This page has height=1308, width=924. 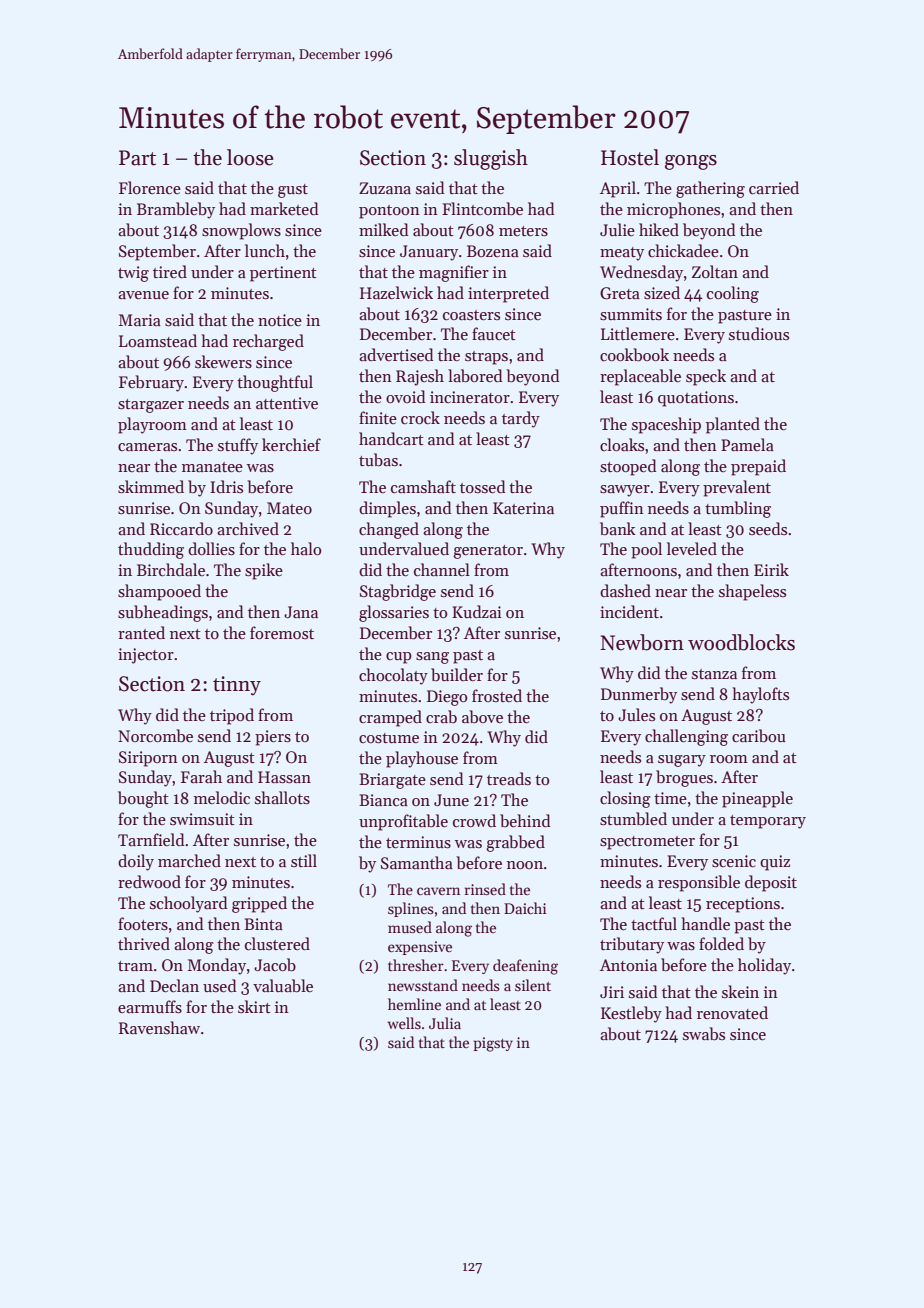 What do you see at coordinates (146, 656) in the page?
I see `injector` at bounding box center [146, 656].
